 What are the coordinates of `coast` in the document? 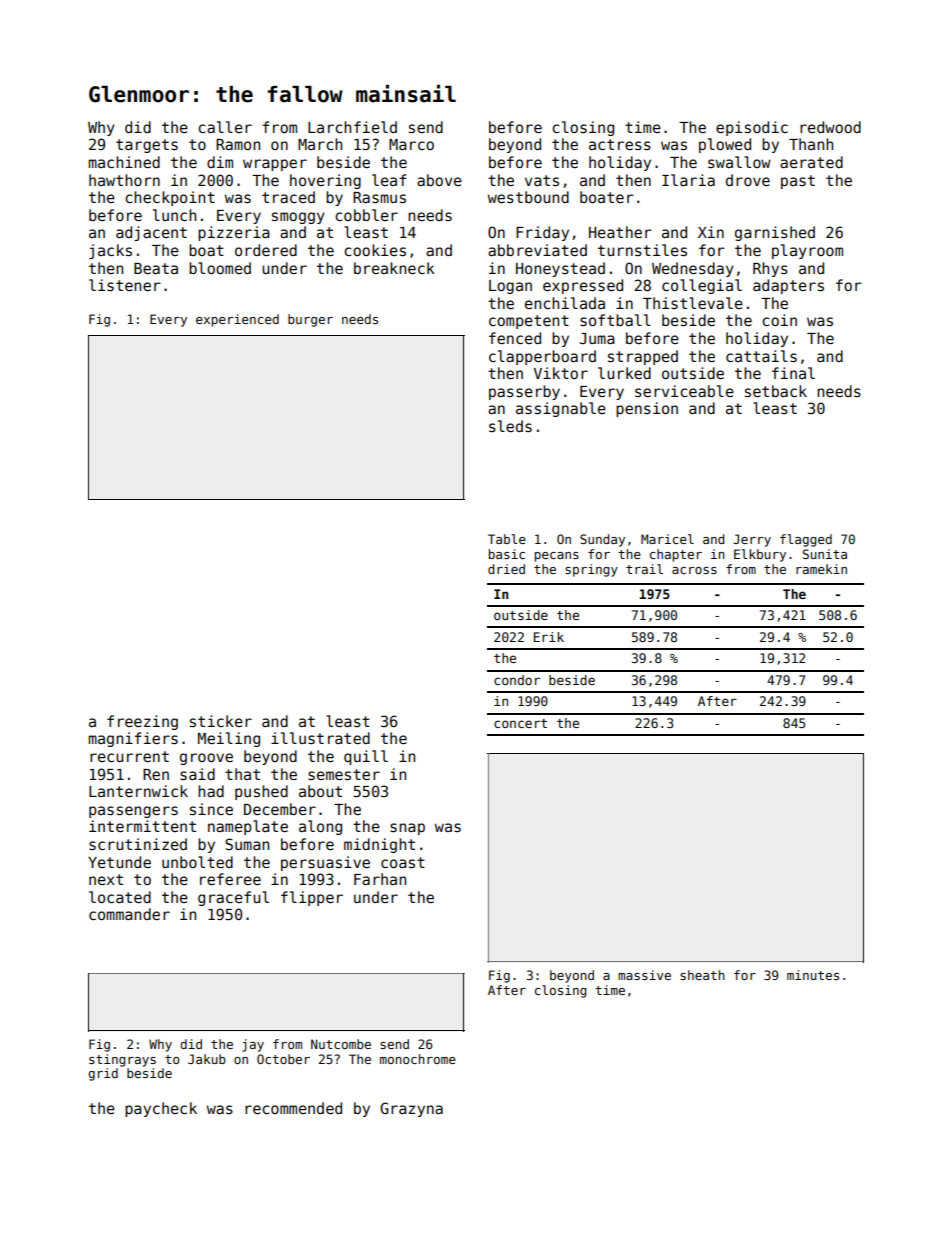 It's located at (403, 862).
